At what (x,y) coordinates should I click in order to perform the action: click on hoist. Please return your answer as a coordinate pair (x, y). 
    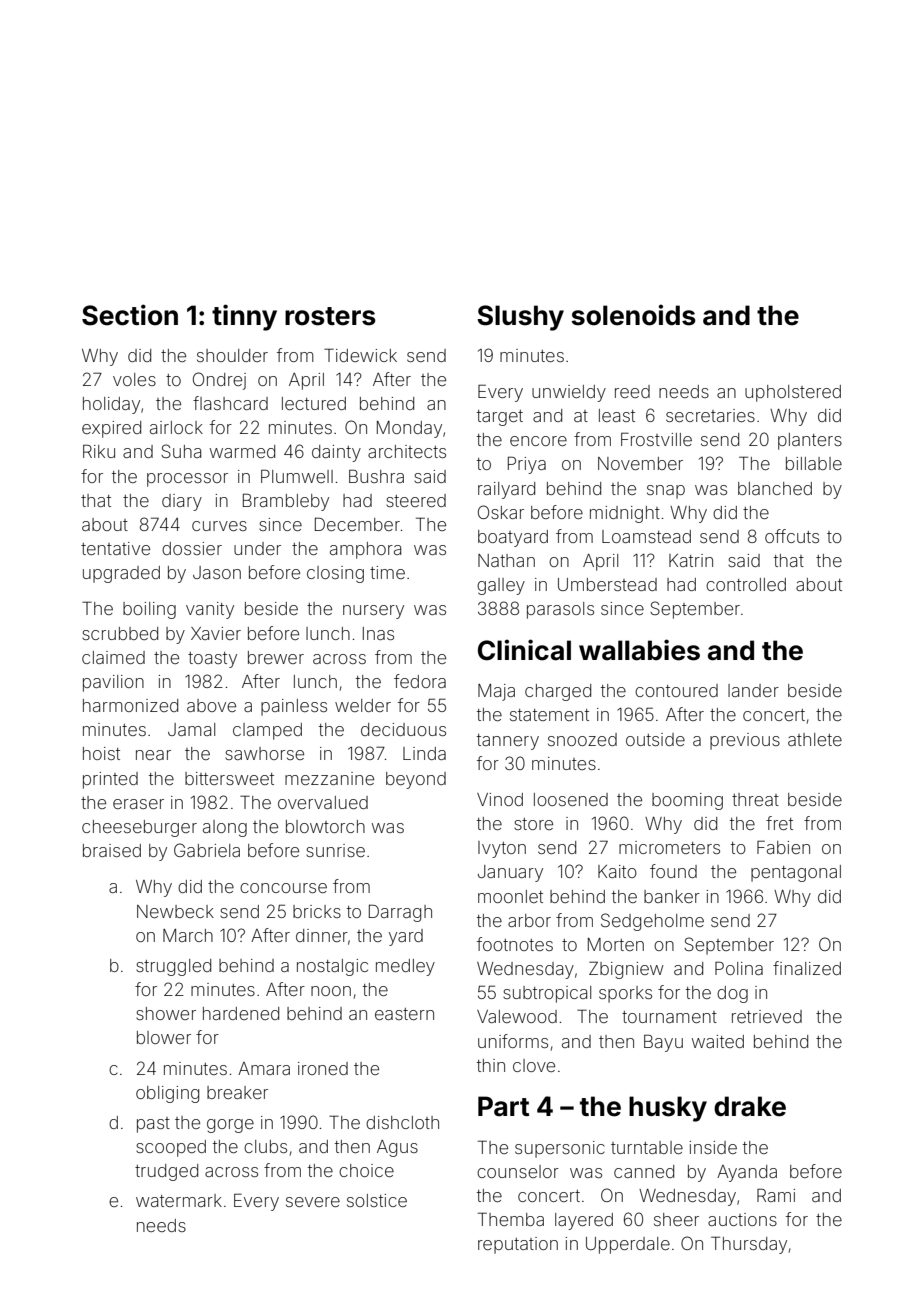
    Looking at the image, I should click on (101, 753).
